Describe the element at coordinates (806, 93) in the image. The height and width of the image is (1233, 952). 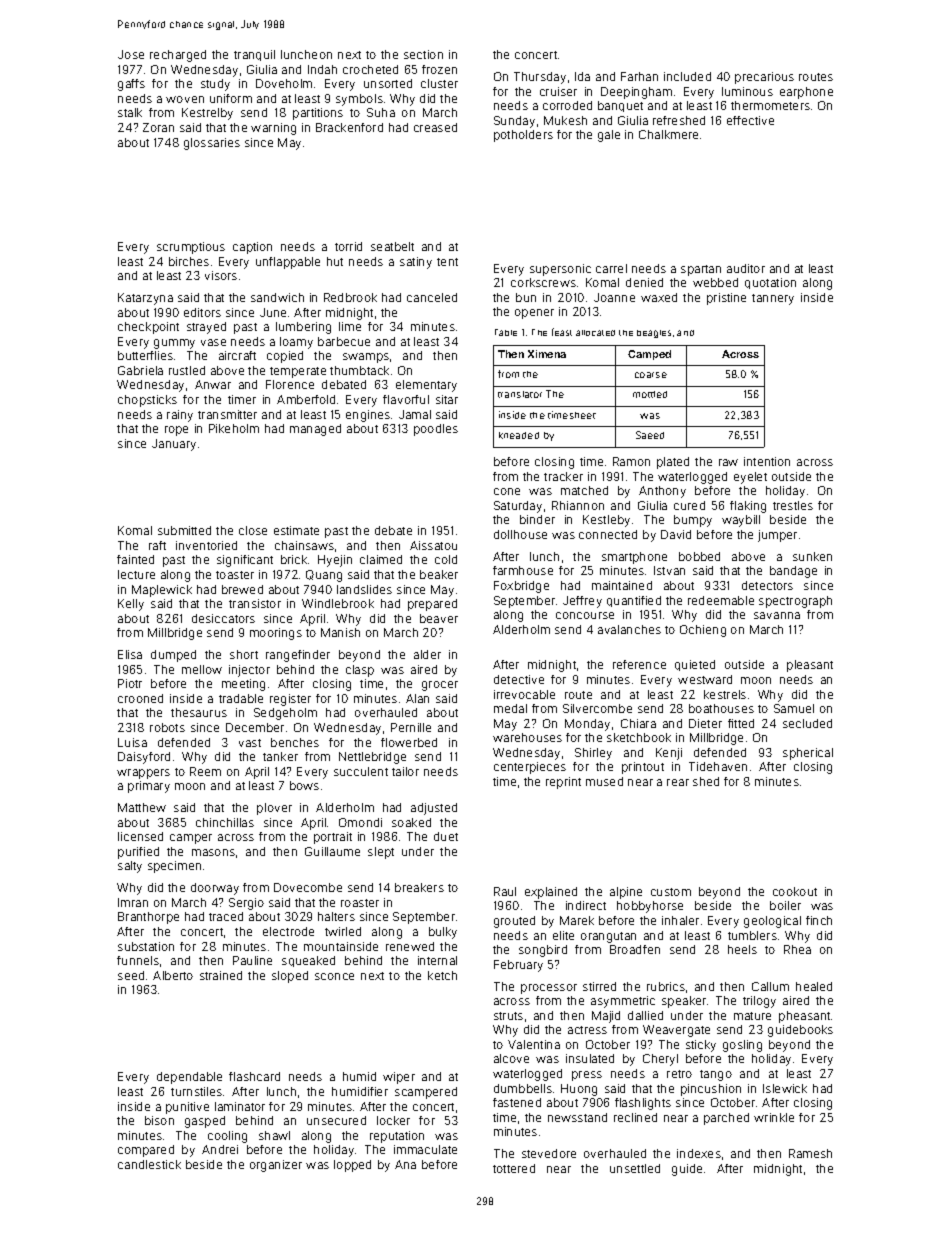
I see `earphone` at that location.
